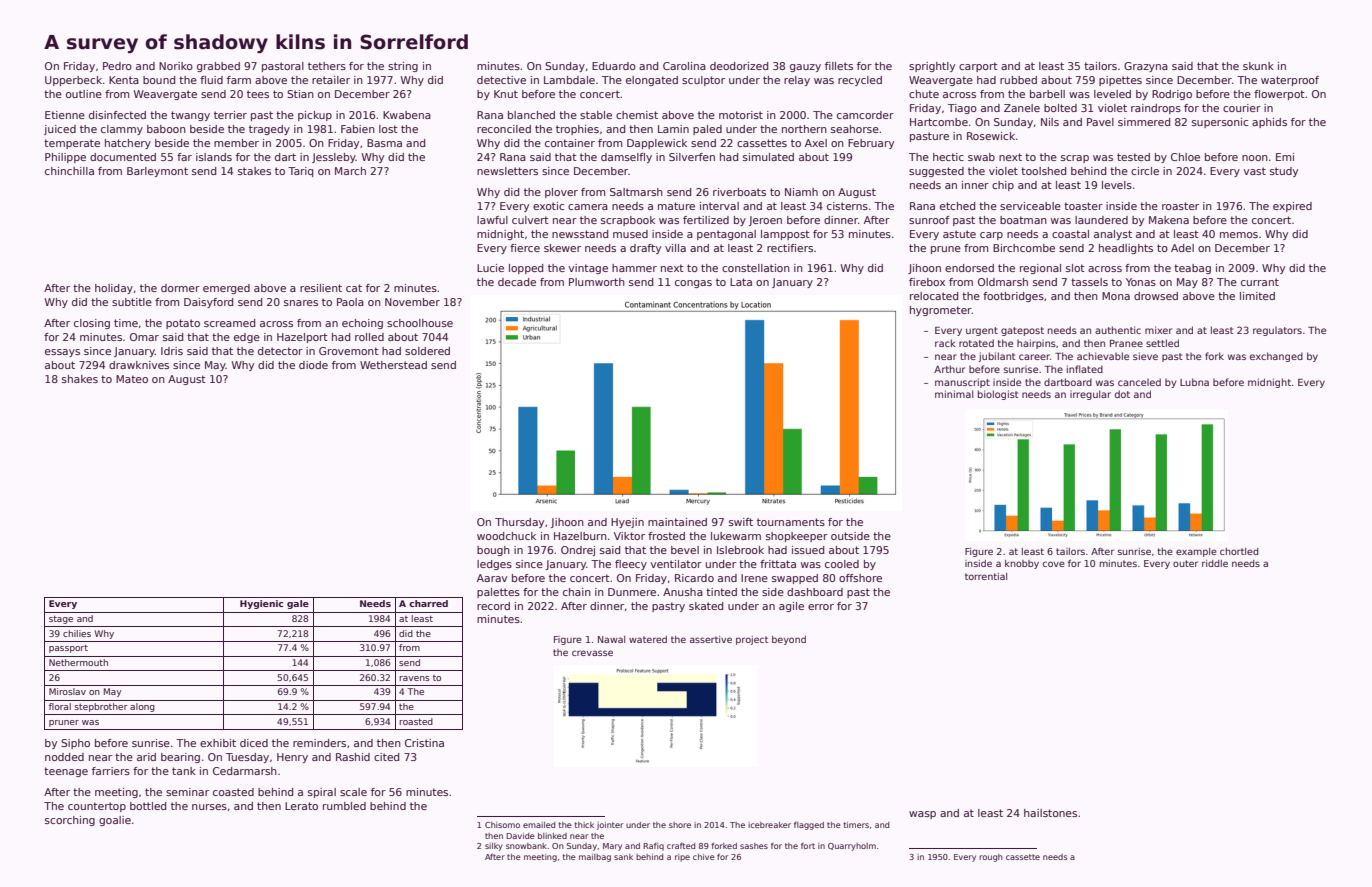  What do you see at coordinates (427, 351) in the page?
I see `soldered` at bounding box center [427, 351].
